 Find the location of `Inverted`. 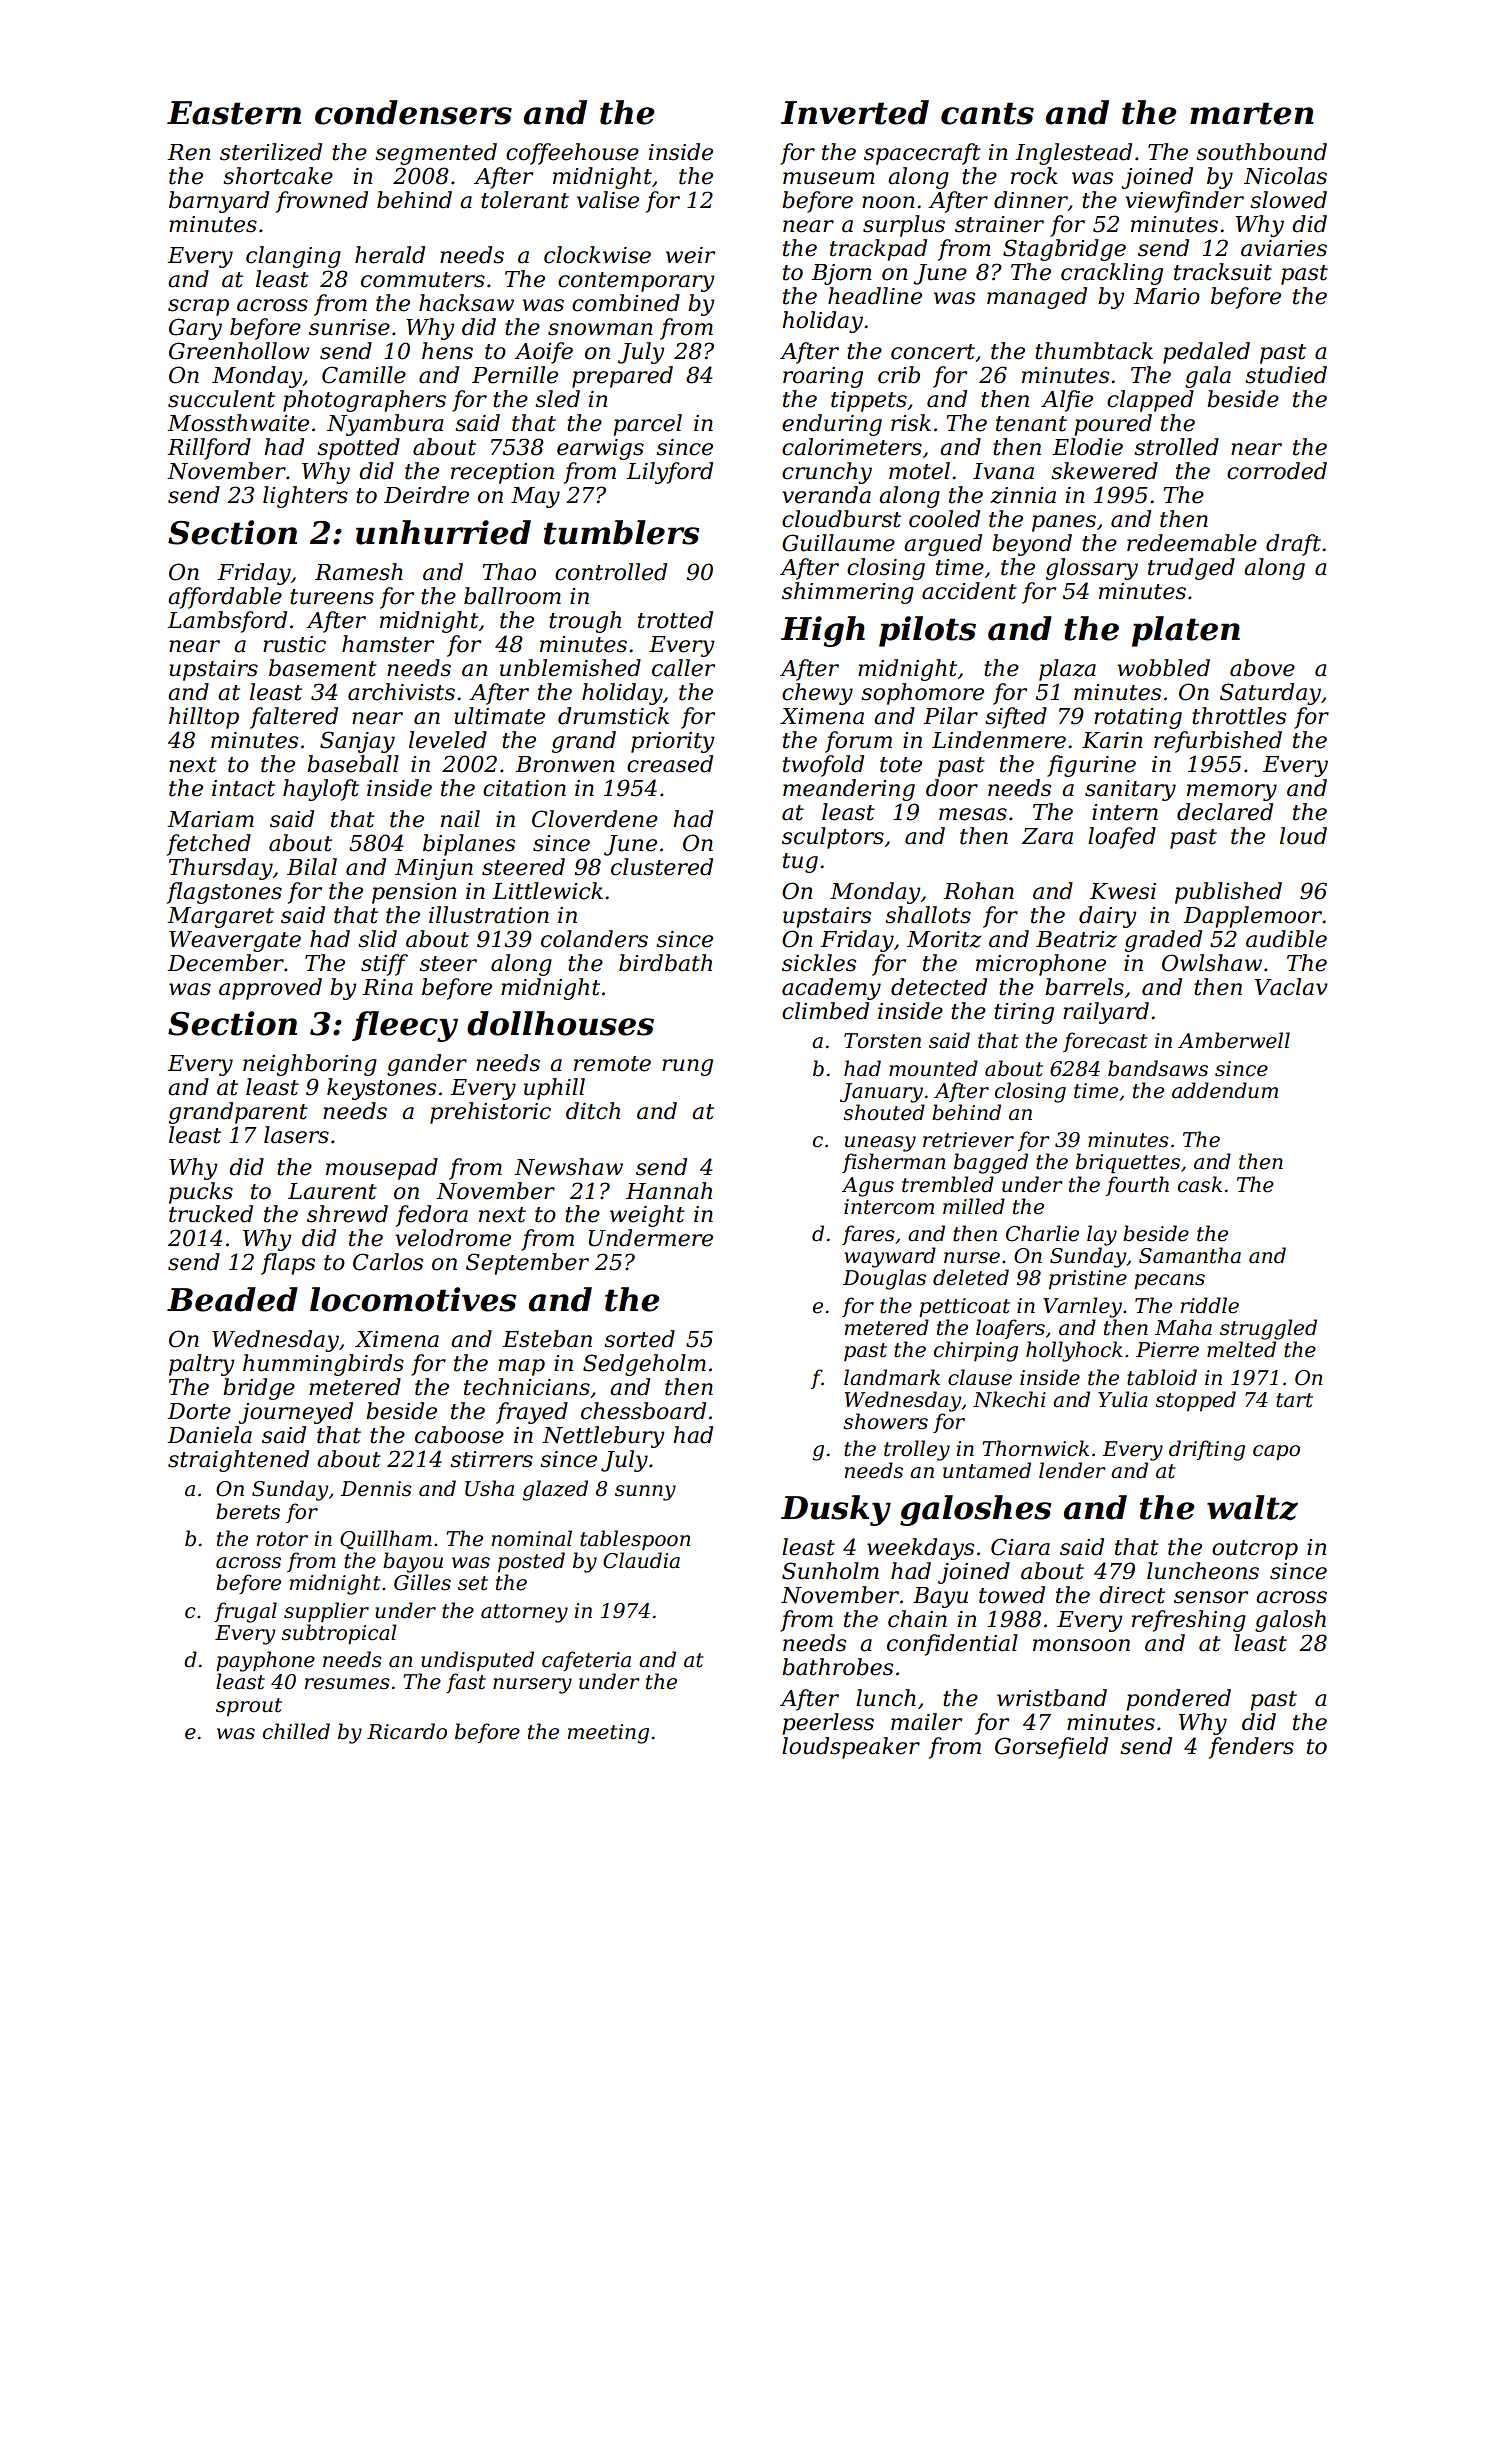

Inverted is located at coordinates (855, 112).
